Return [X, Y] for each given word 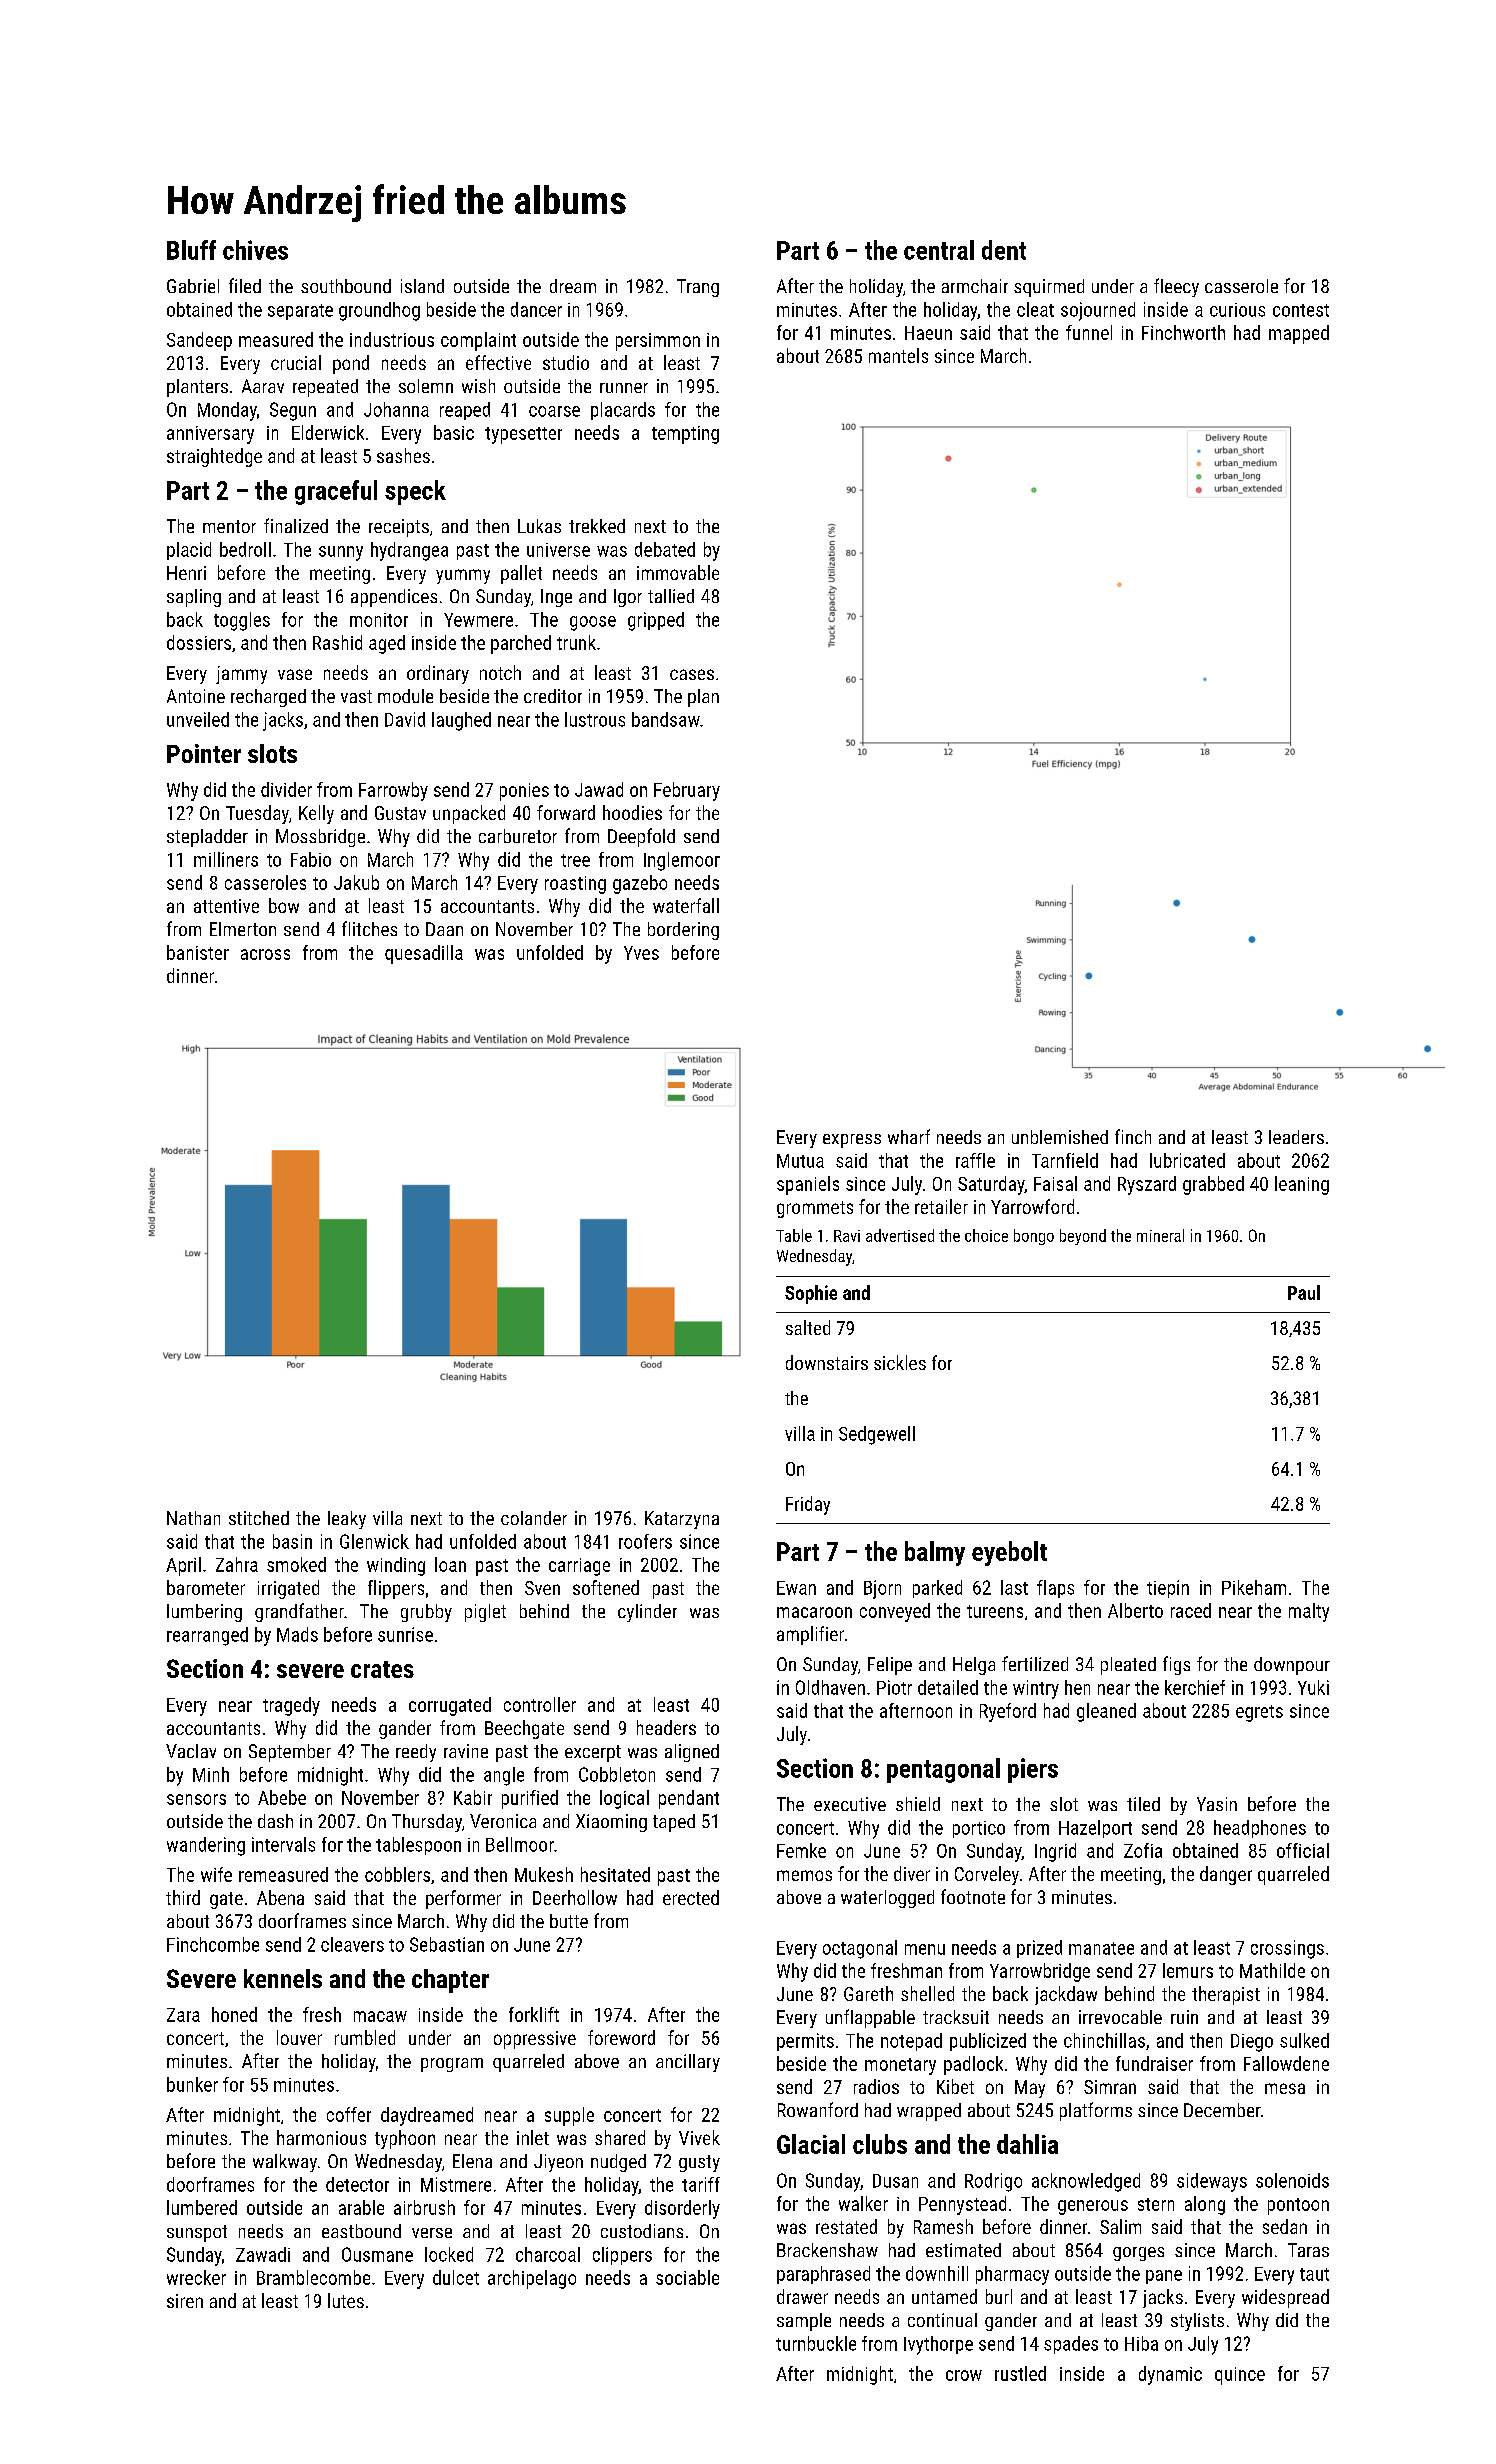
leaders [1296, 1137]
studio [566, 362]
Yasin [1217, 1804]
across [265, 954]
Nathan [193, 1518]
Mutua [800, 1161]
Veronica [503, 1821]
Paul [1304, 1292]
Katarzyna [682, 1520]
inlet [533, 2137]
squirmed [1049, 288]
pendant [689, 1799]
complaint [478, 341]
